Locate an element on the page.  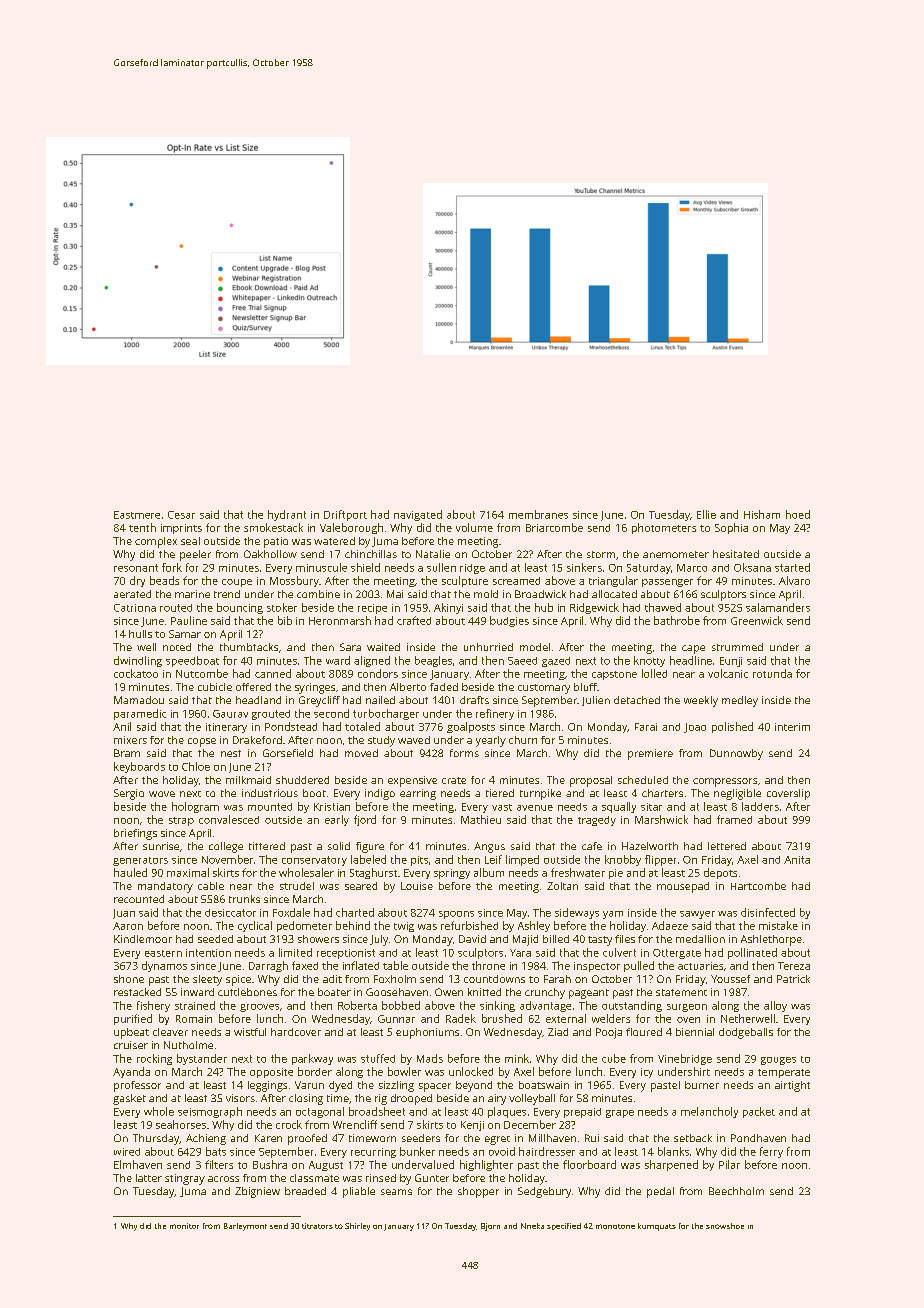
restacked is located at coordinates (137, 992).
